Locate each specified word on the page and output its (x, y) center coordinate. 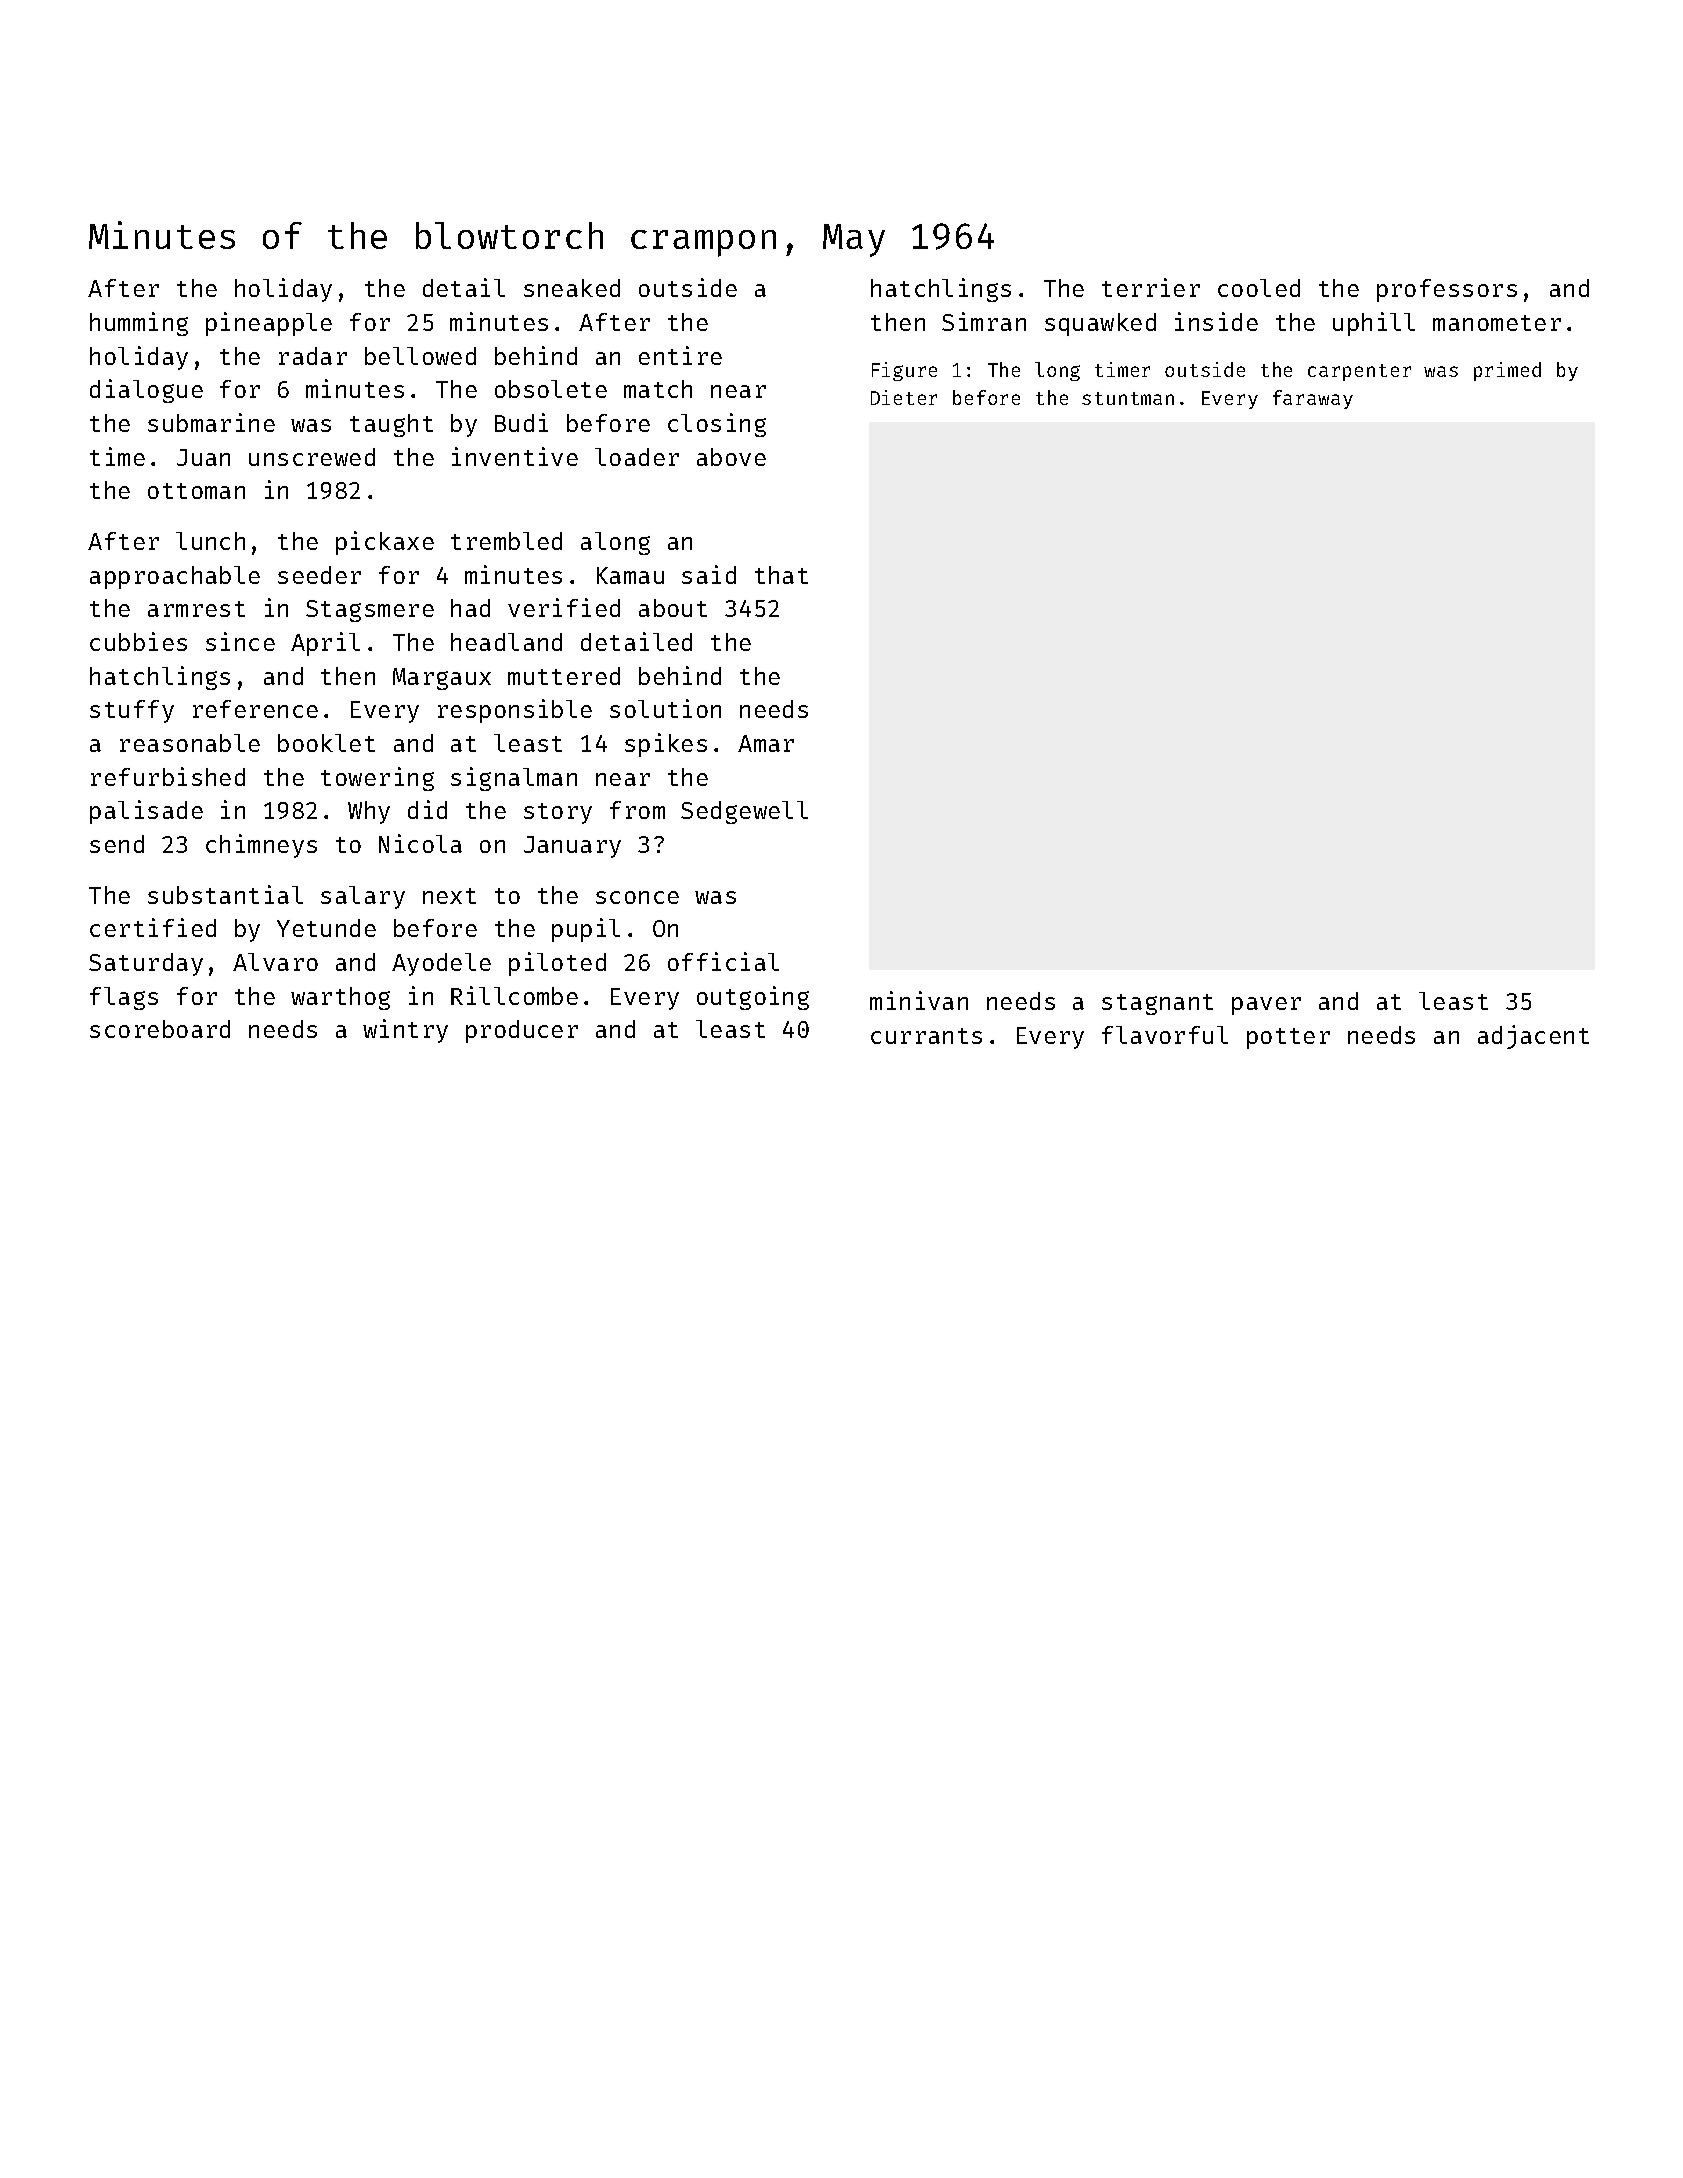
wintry (405, 1031)
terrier (1151, 287)
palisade (146, 812)
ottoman (196, 491)
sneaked (572, 288)
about (673, 608)
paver (1266, 1006)
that (781, 575)
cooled (1259, 288)
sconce (637, 897)
